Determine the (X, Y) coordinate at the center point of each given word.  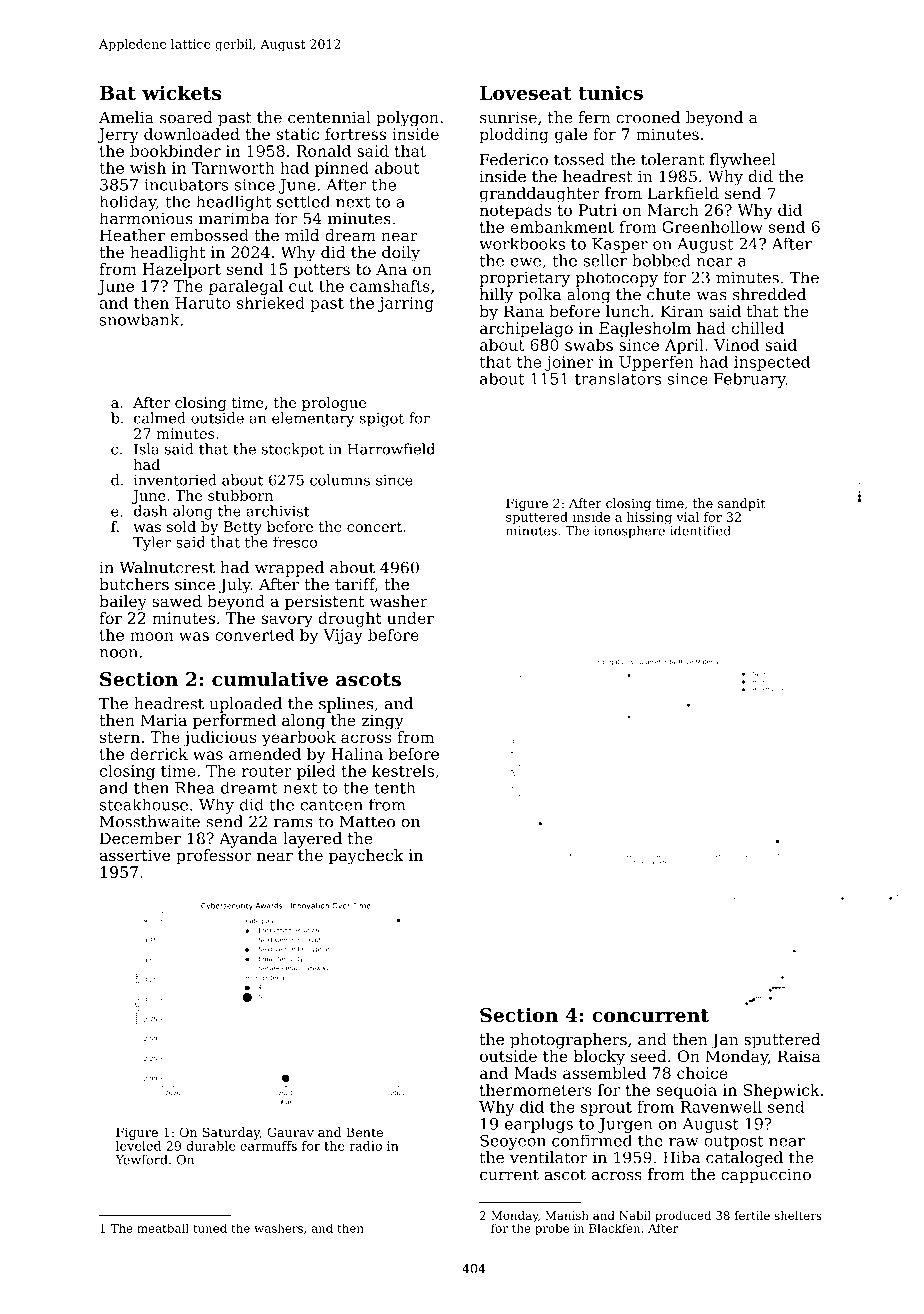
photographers (568, 1041)
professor (214, 857)
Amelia (126, 117)
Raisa (799, 1056)
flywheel (743, 161)
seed (649, 1056)
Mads (535, 1073)
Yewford (141, 1159)
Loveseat (526, 93)
